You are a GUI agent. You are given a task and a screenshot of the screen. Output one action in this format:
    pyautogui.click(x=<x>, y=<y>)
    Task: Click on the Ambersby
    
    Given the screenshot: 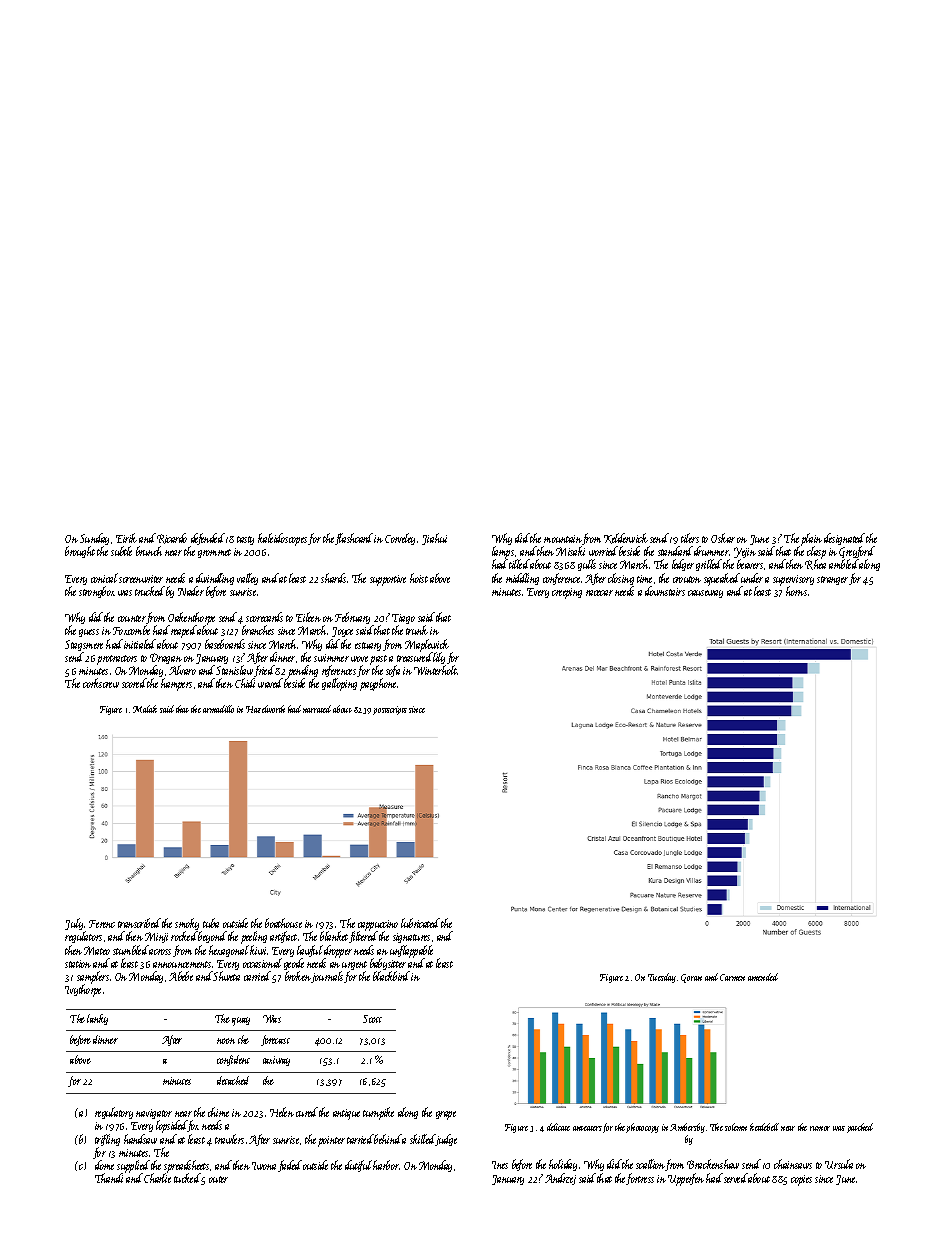 What is the action you would take?
    pyautogui.click(x=687, y=1128)
